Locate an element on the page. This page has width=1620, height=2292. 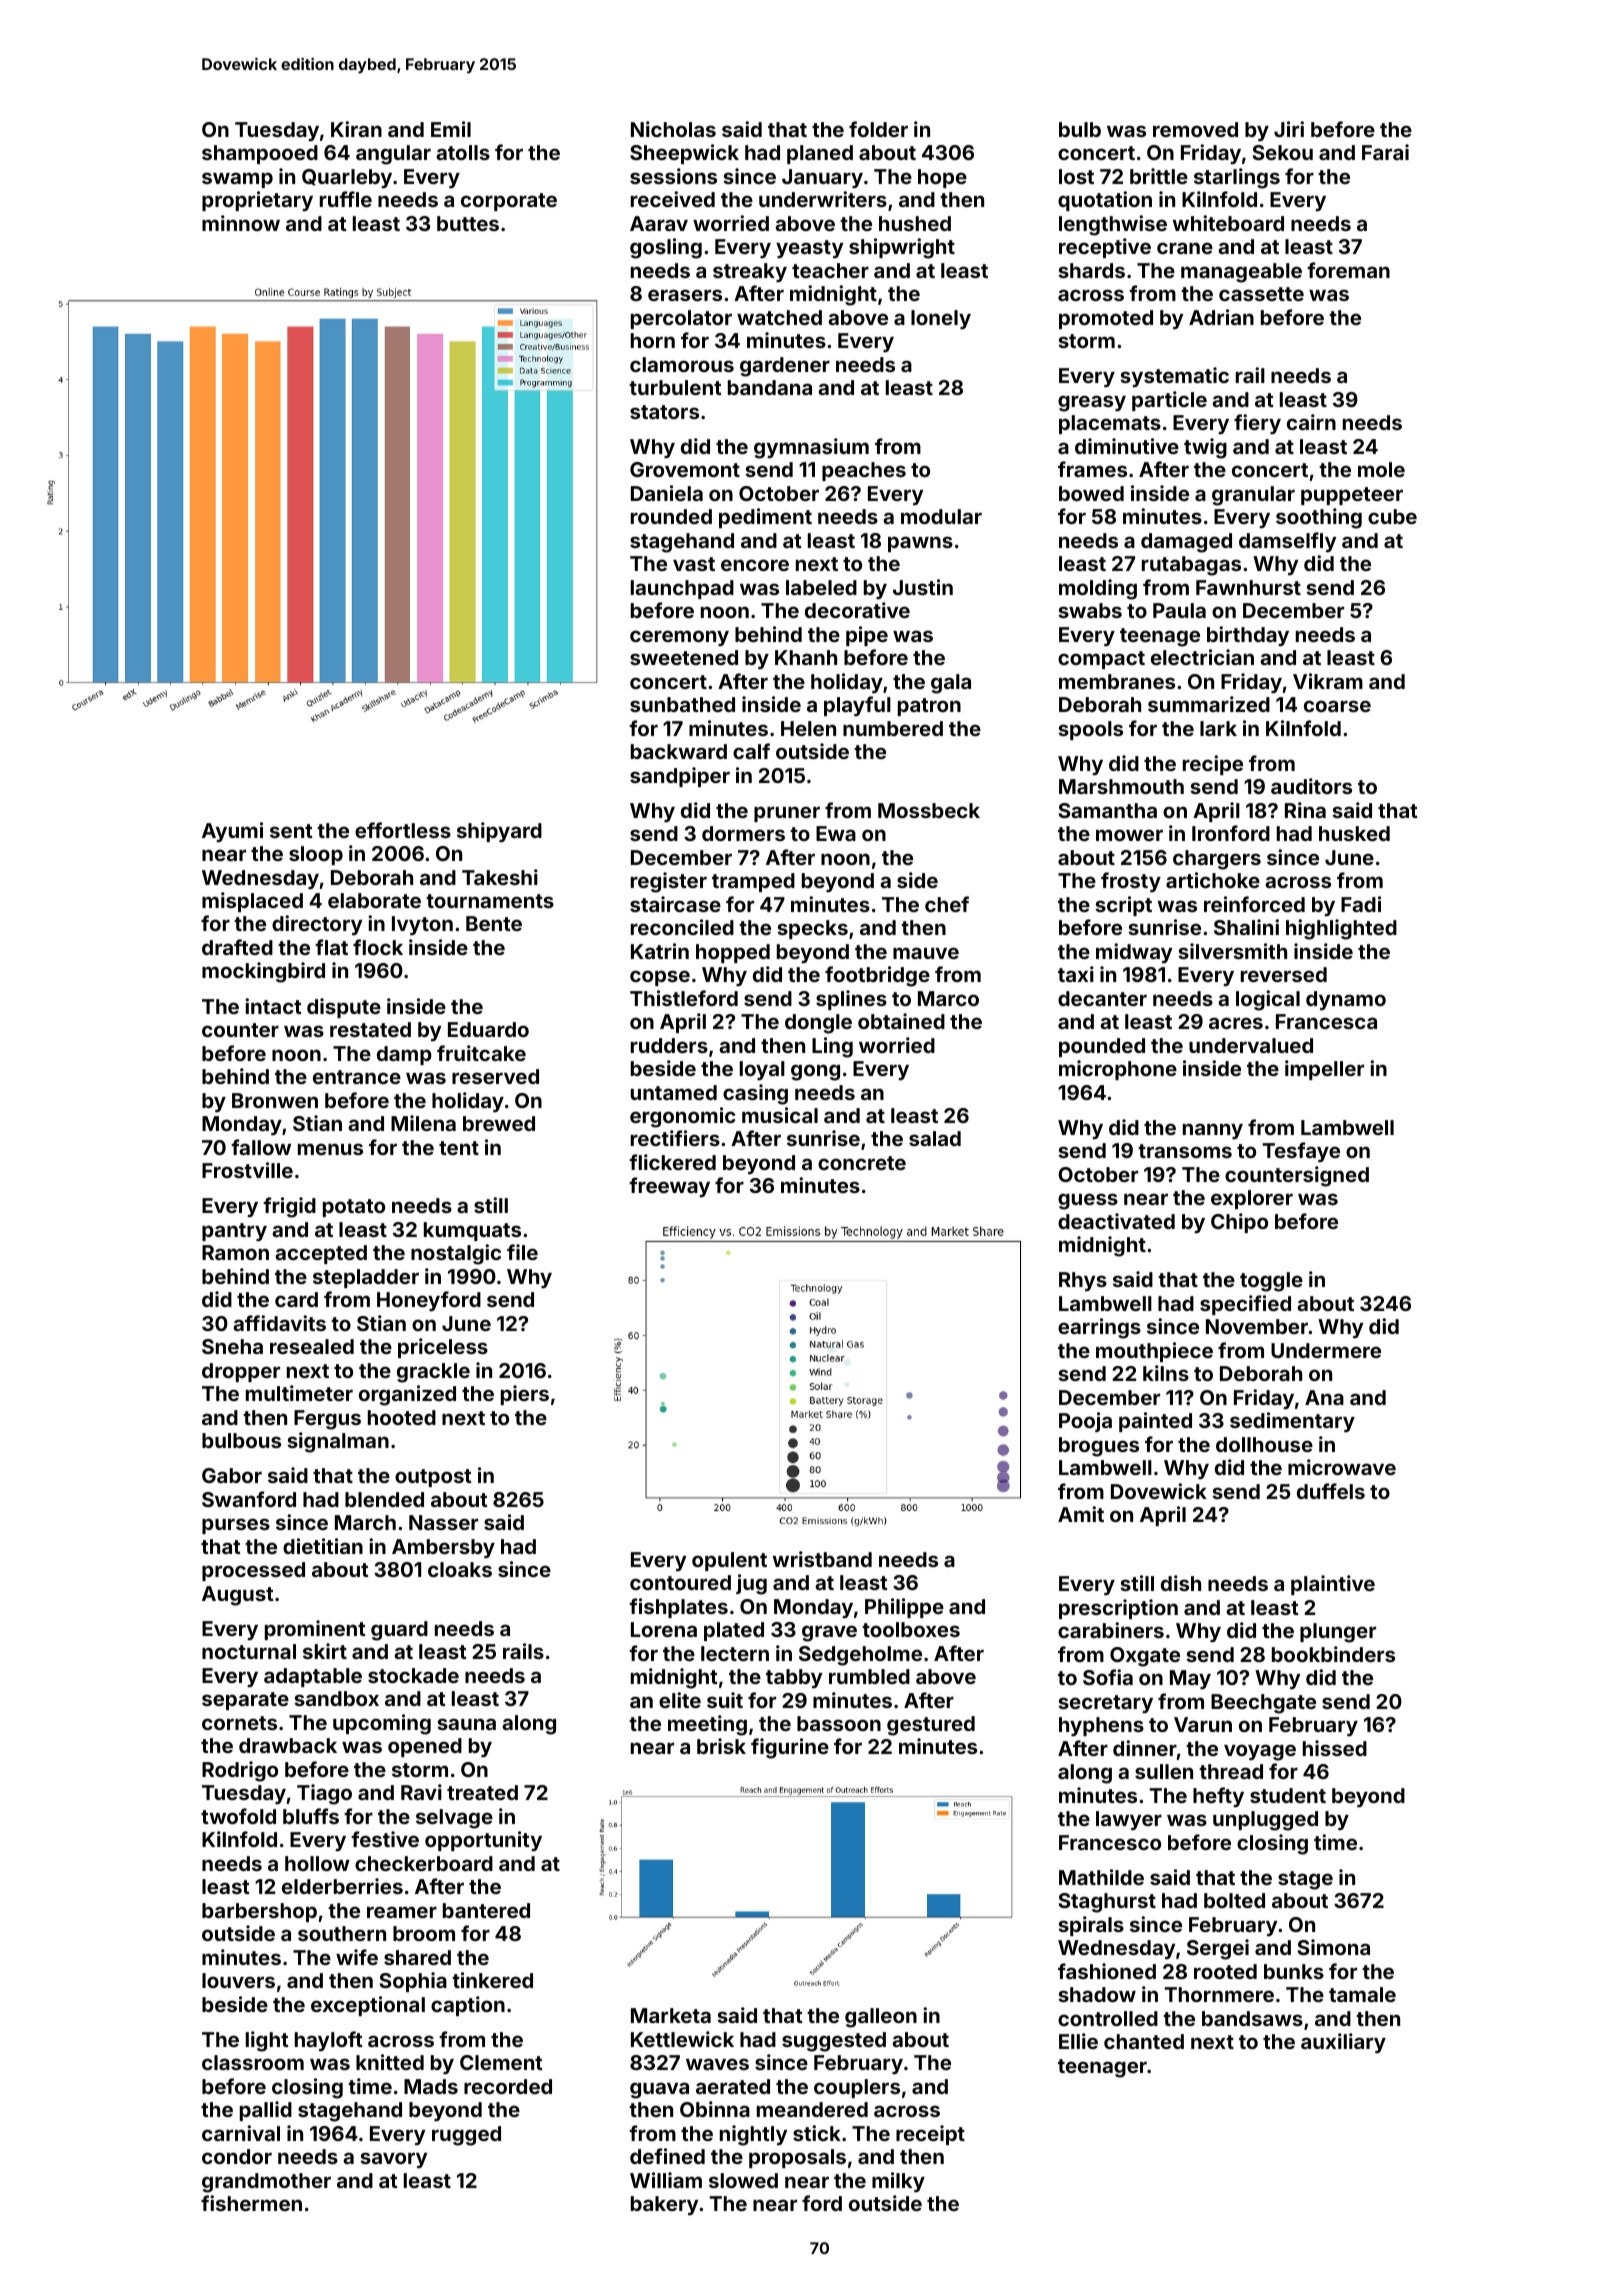
chanted is located at coordinates (1144, 2041).
